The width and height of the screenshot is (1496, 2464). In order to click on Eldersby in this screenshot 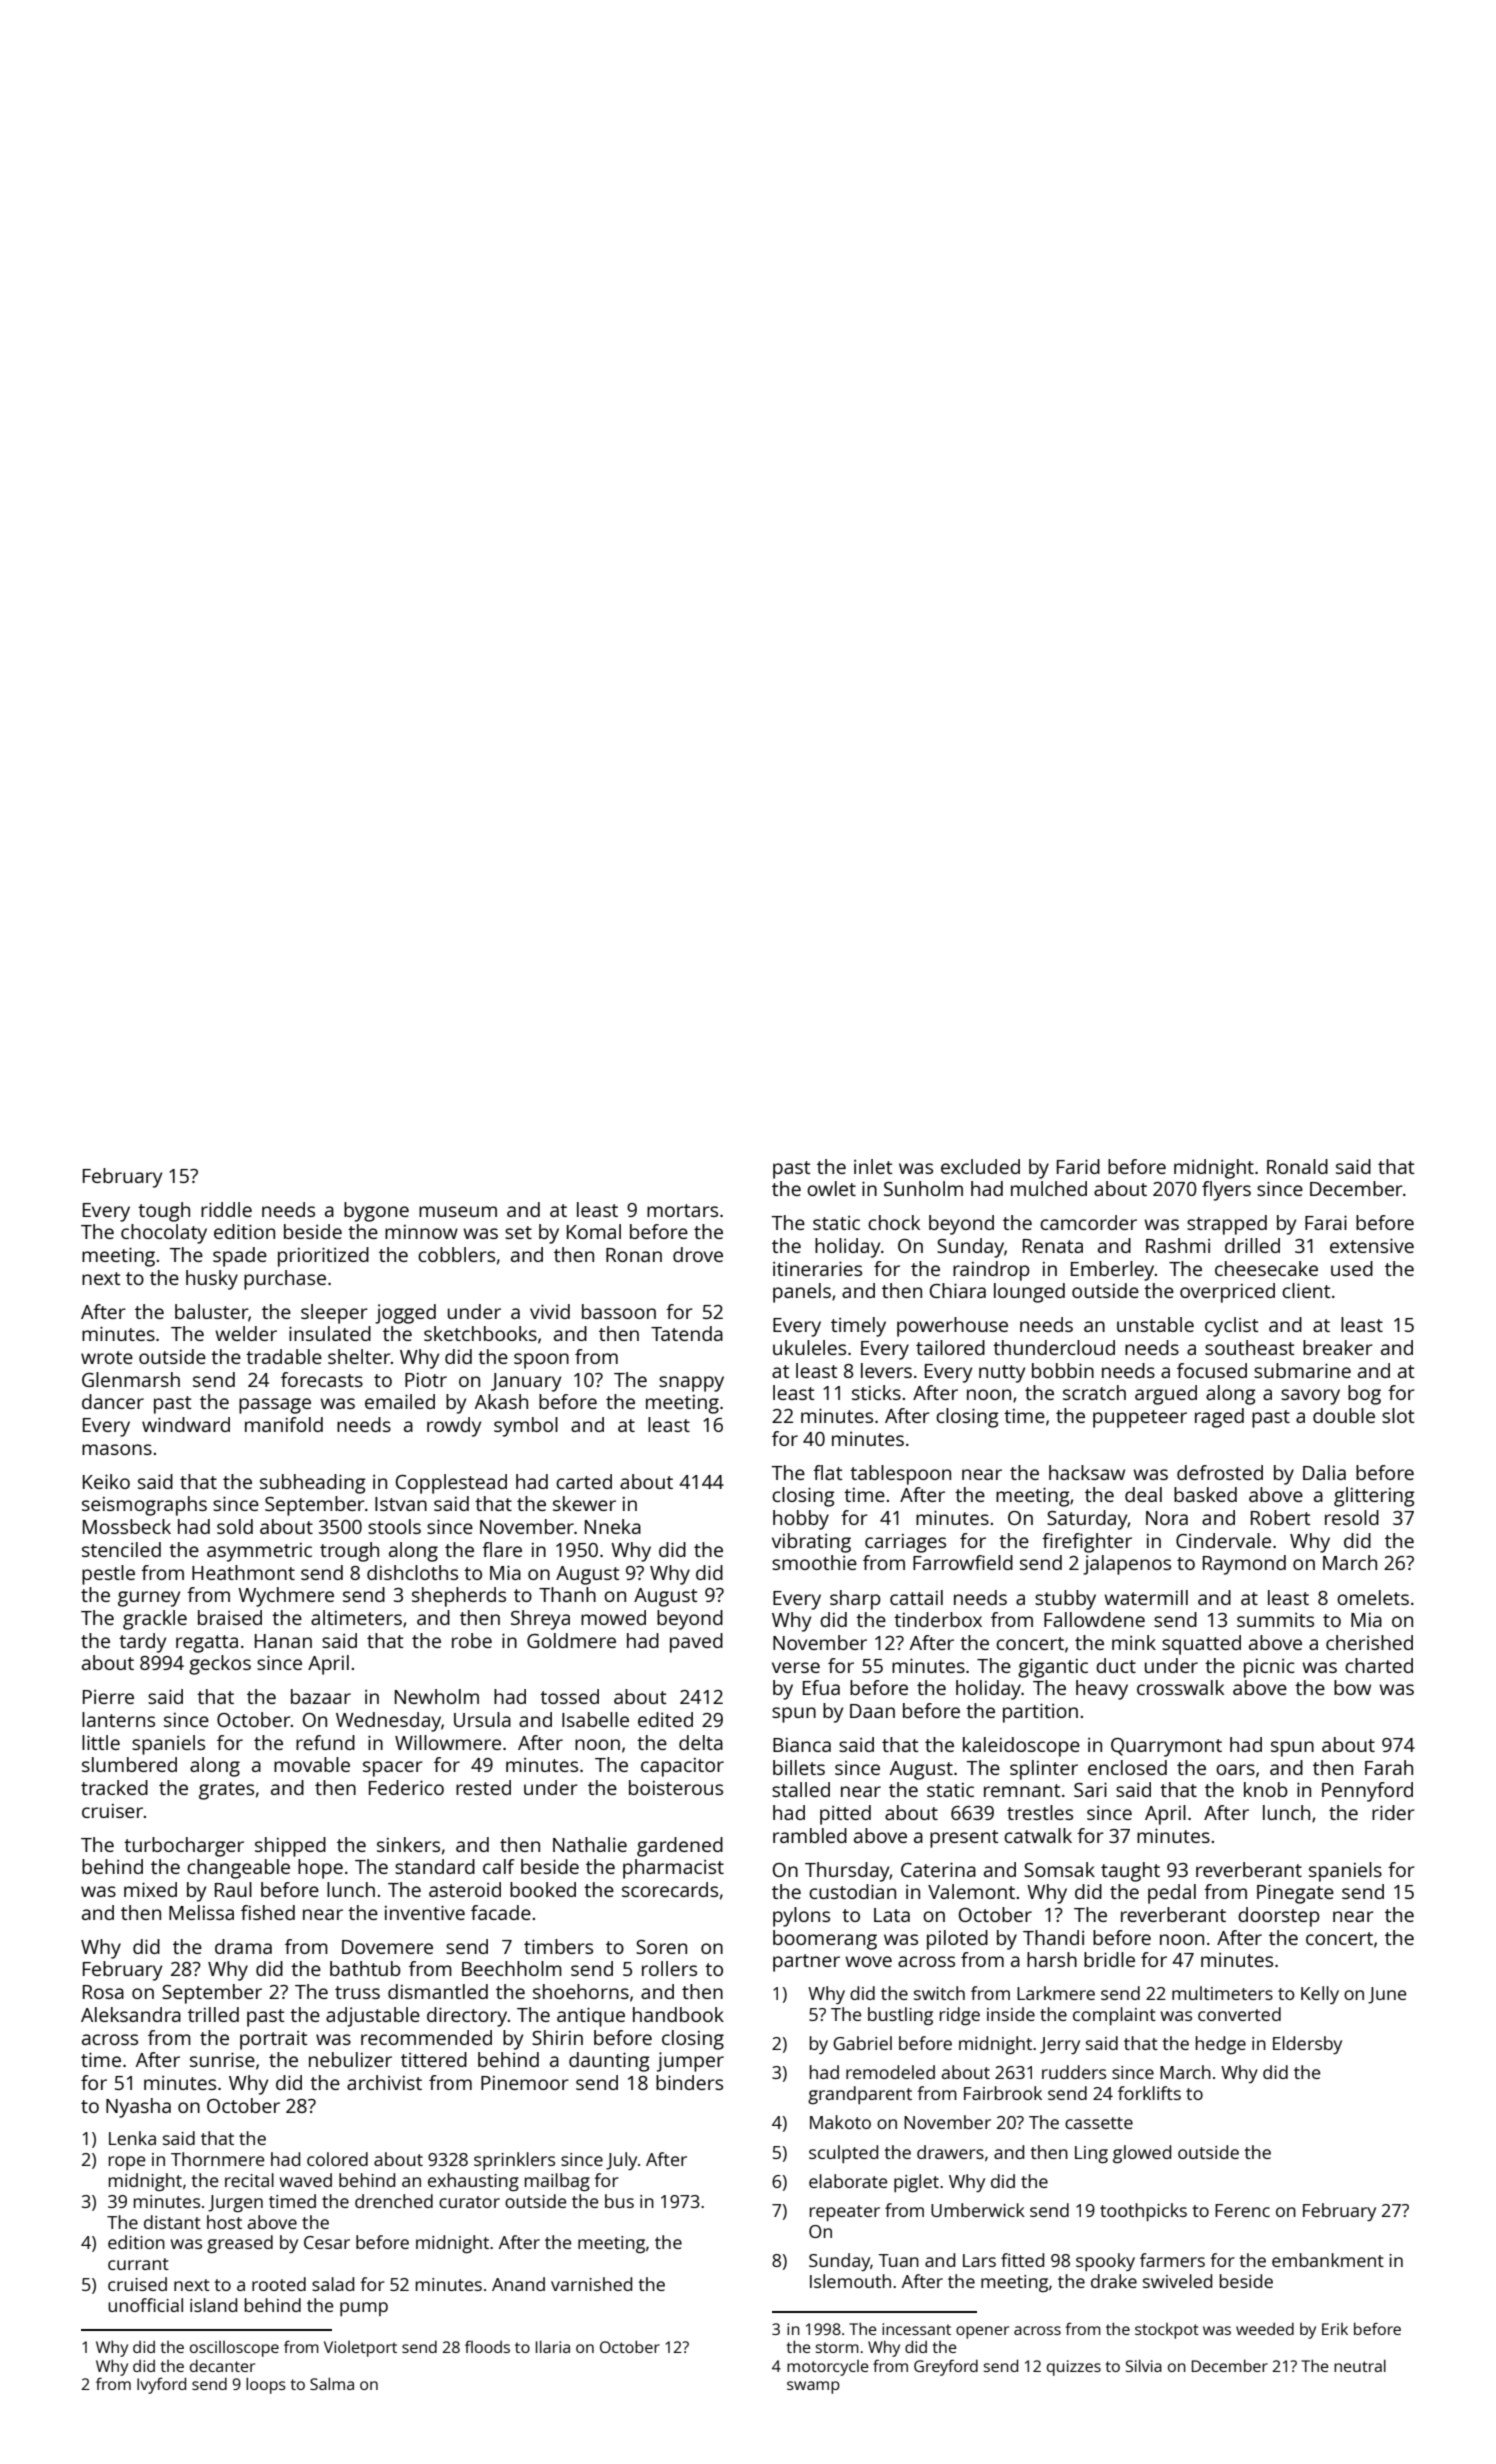, I will do `click(1307, 2045)`.
